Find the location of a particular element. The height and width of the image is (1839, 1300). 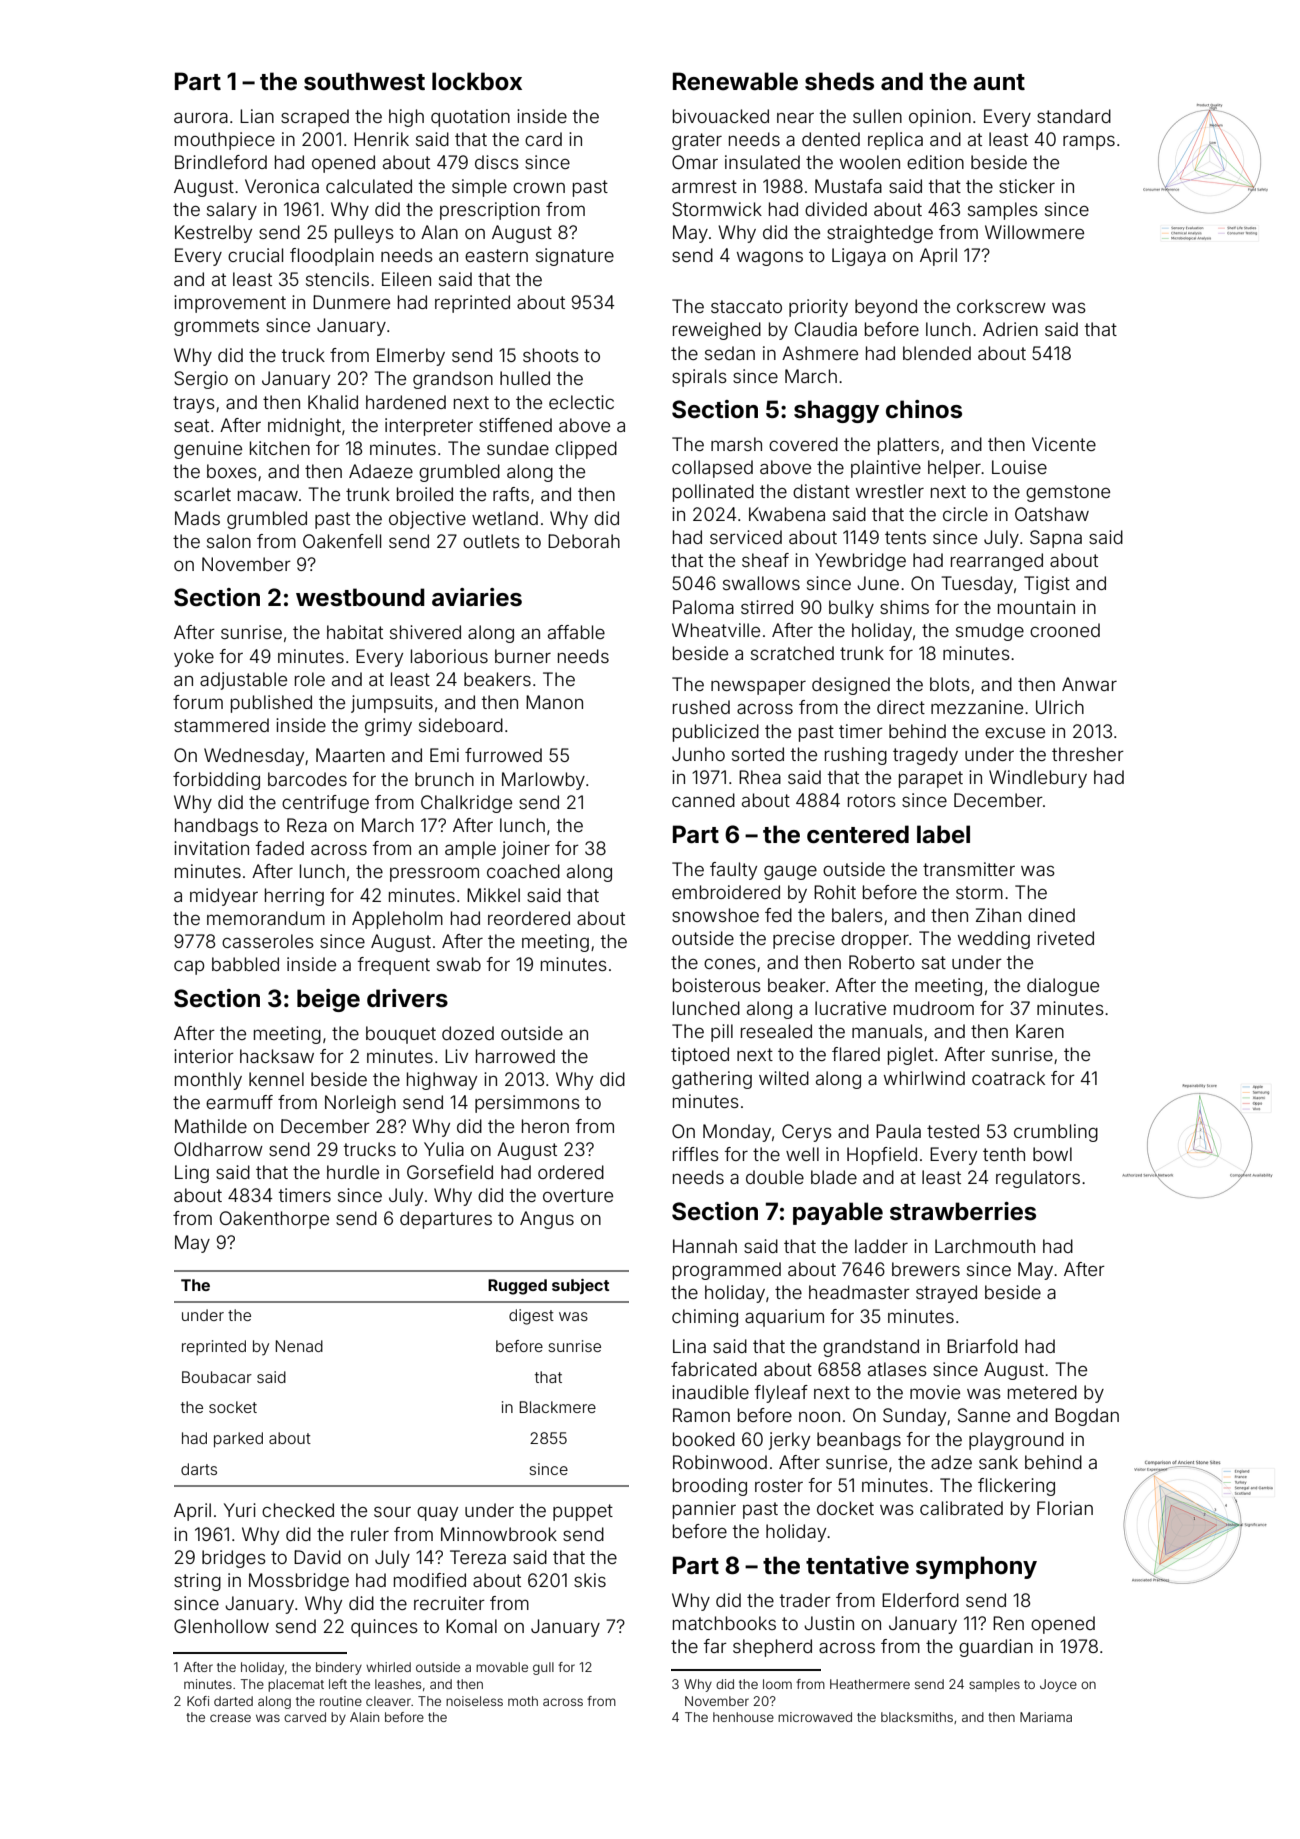

aurora is located at coordinates (201, 117).
